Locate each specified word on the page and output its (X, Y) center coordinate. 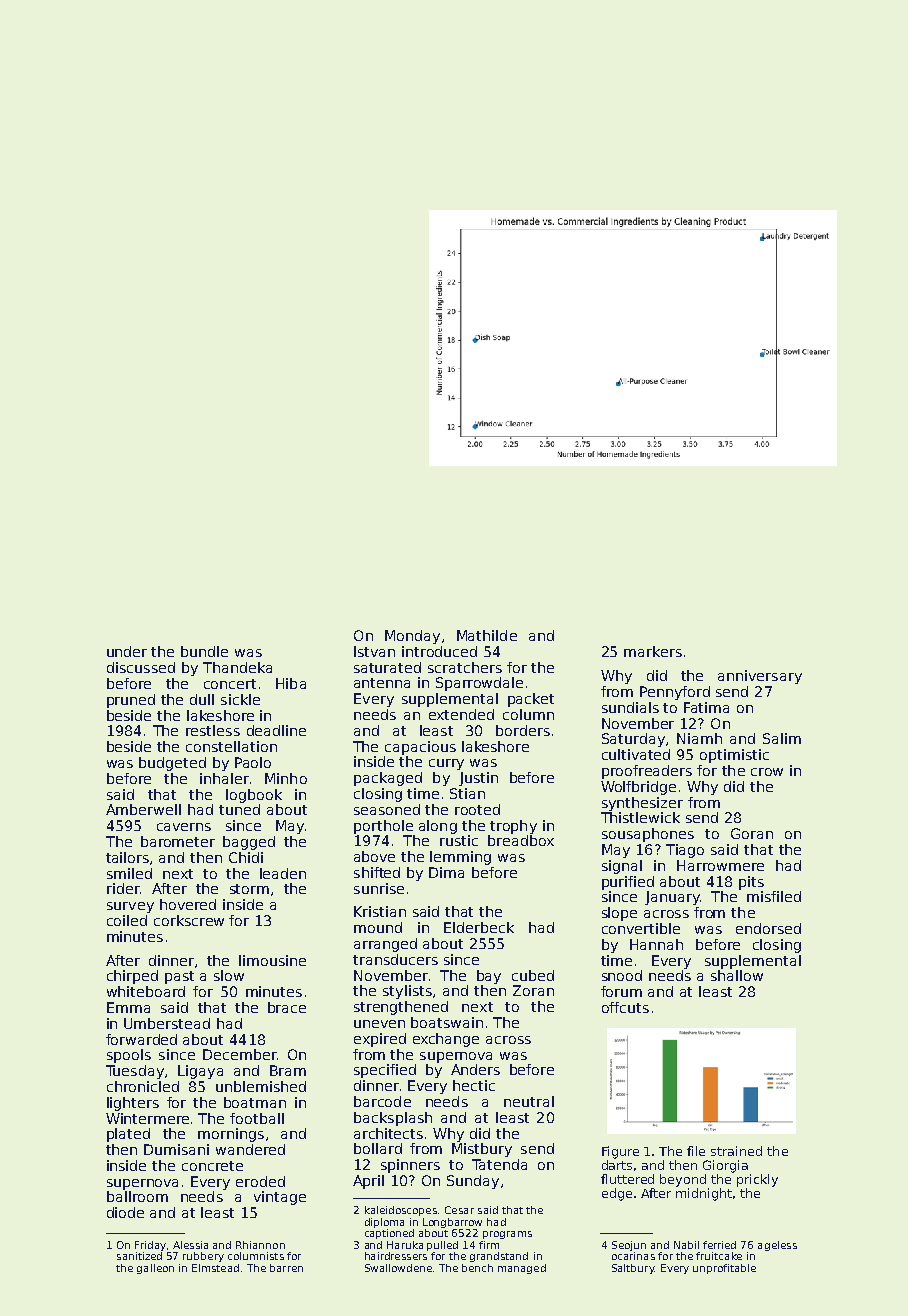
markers (653, 651)
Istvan (374, 651)
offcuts (625, 1007)
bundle (204, 651)
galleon (155, 1269)
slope (619, 914)
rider (123, 888)
